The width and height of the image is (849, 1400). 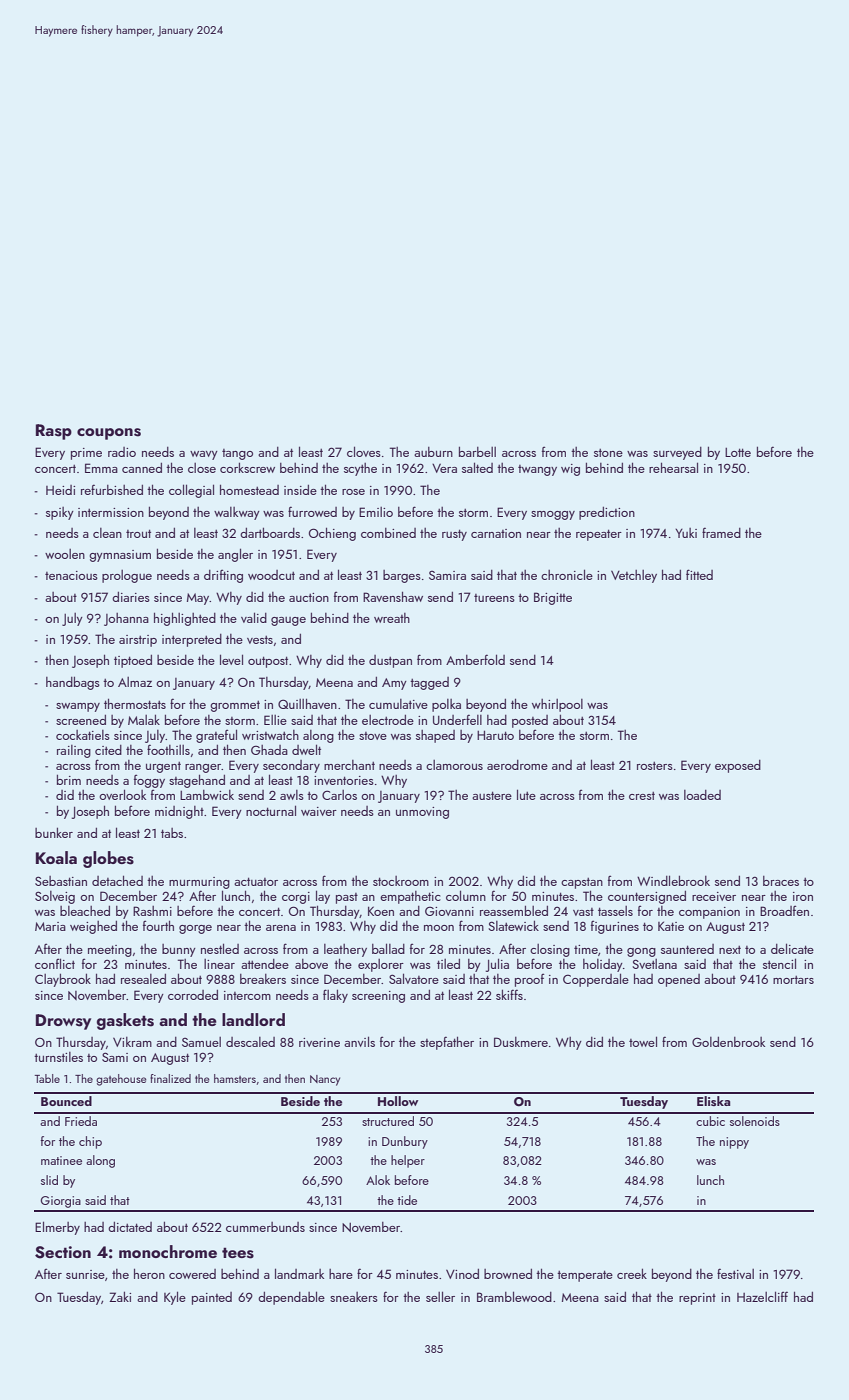 What do you see at coordinates (497, 965) in the image?
I see `Julia` at bounding box center [497, 965].
